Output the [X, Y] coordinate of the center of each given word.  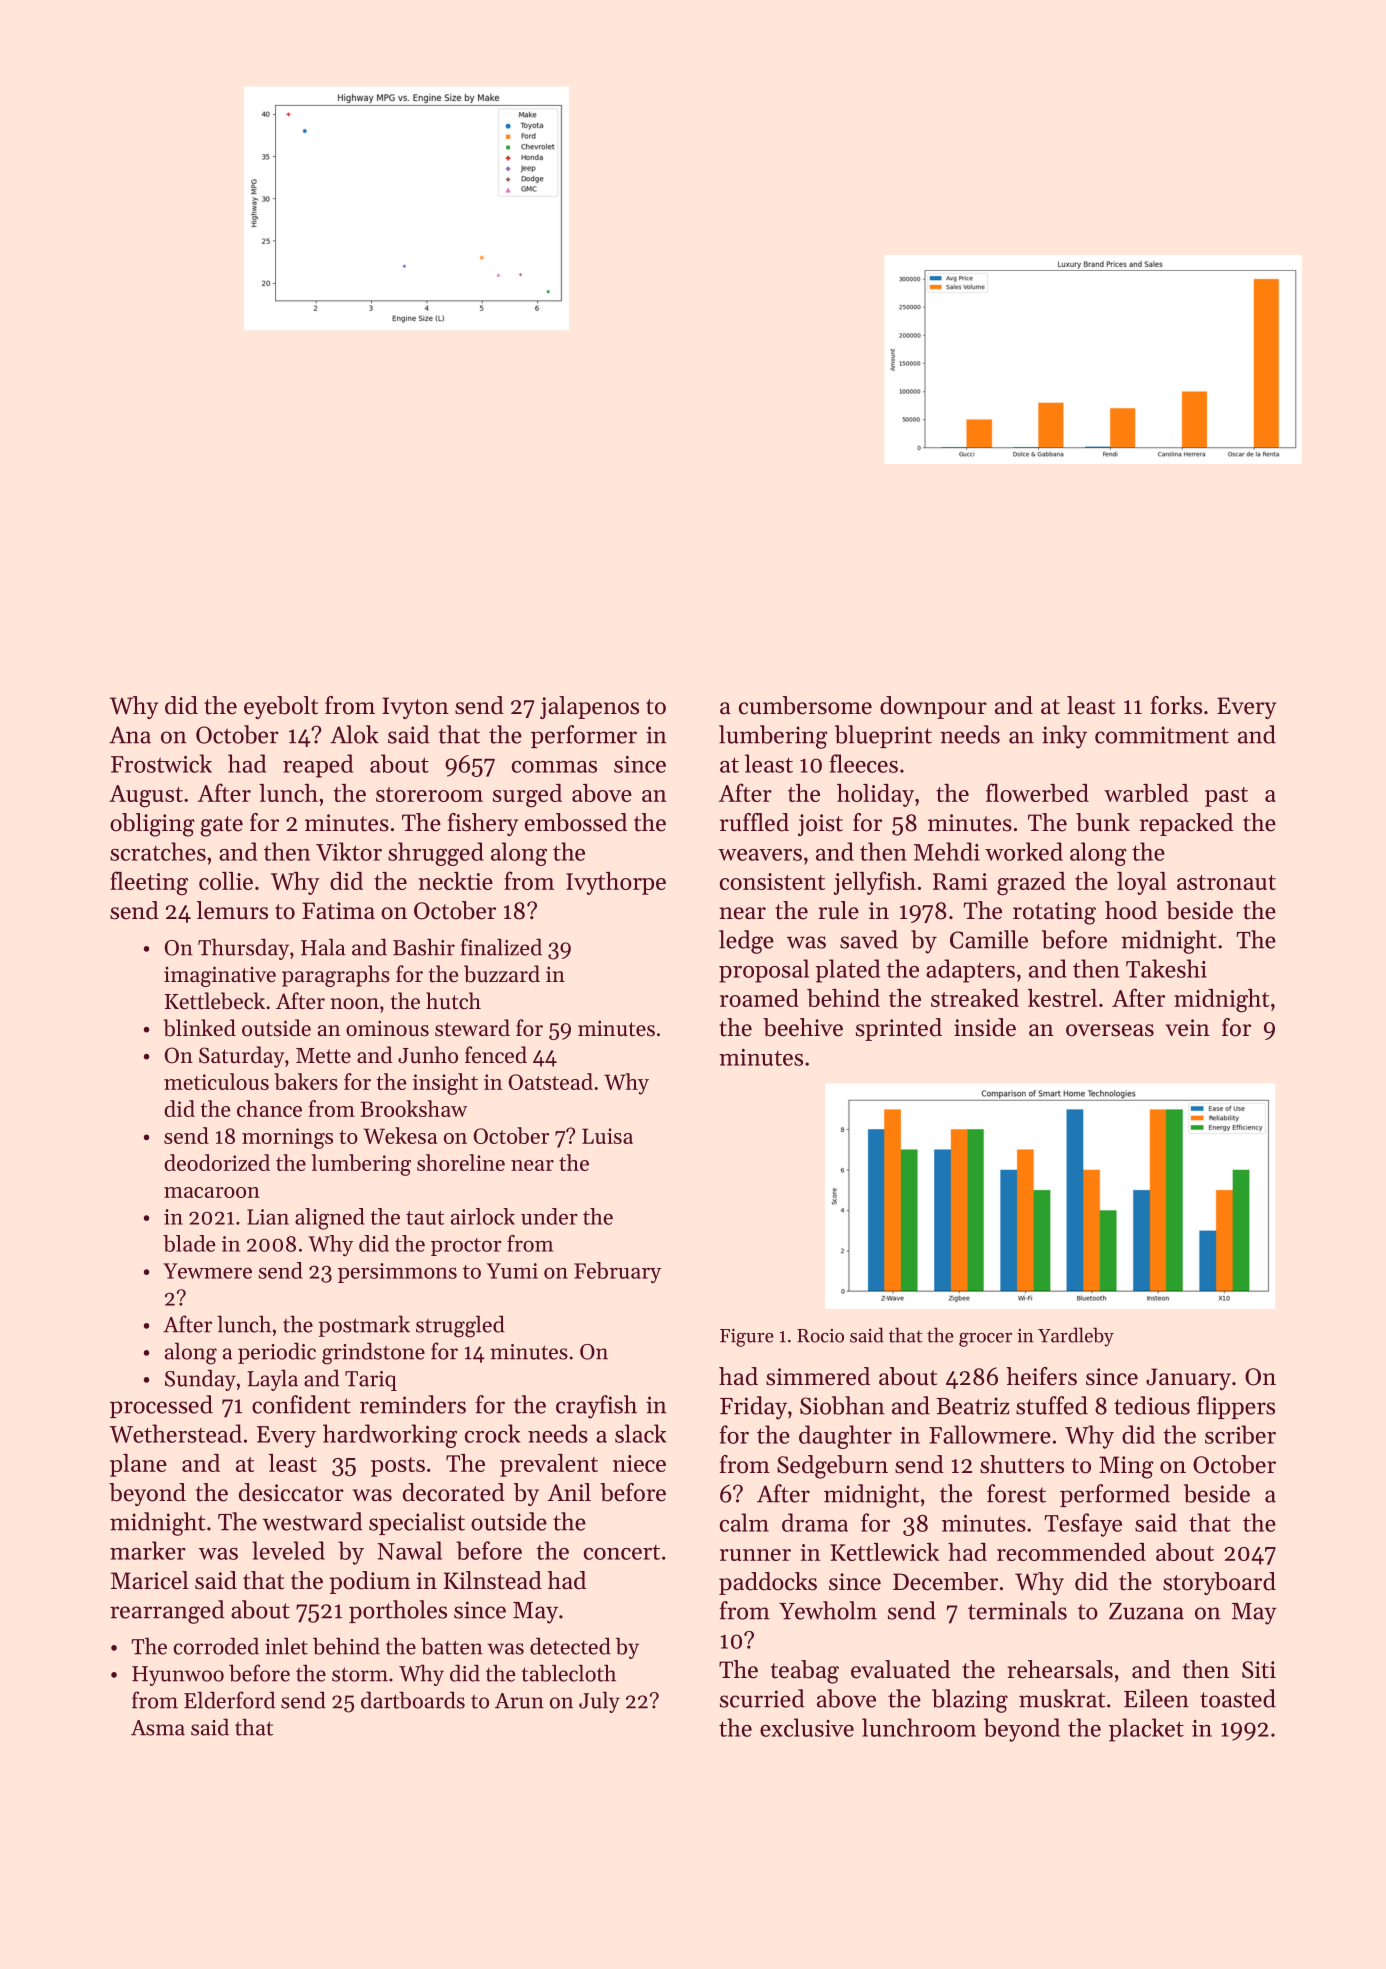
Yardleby [1076, 1337]
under [549, 1216]
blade [189, 1243]
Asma [158, 1728]
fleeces [864, 763]
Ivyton [415, 708]
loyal [1141, 883]
